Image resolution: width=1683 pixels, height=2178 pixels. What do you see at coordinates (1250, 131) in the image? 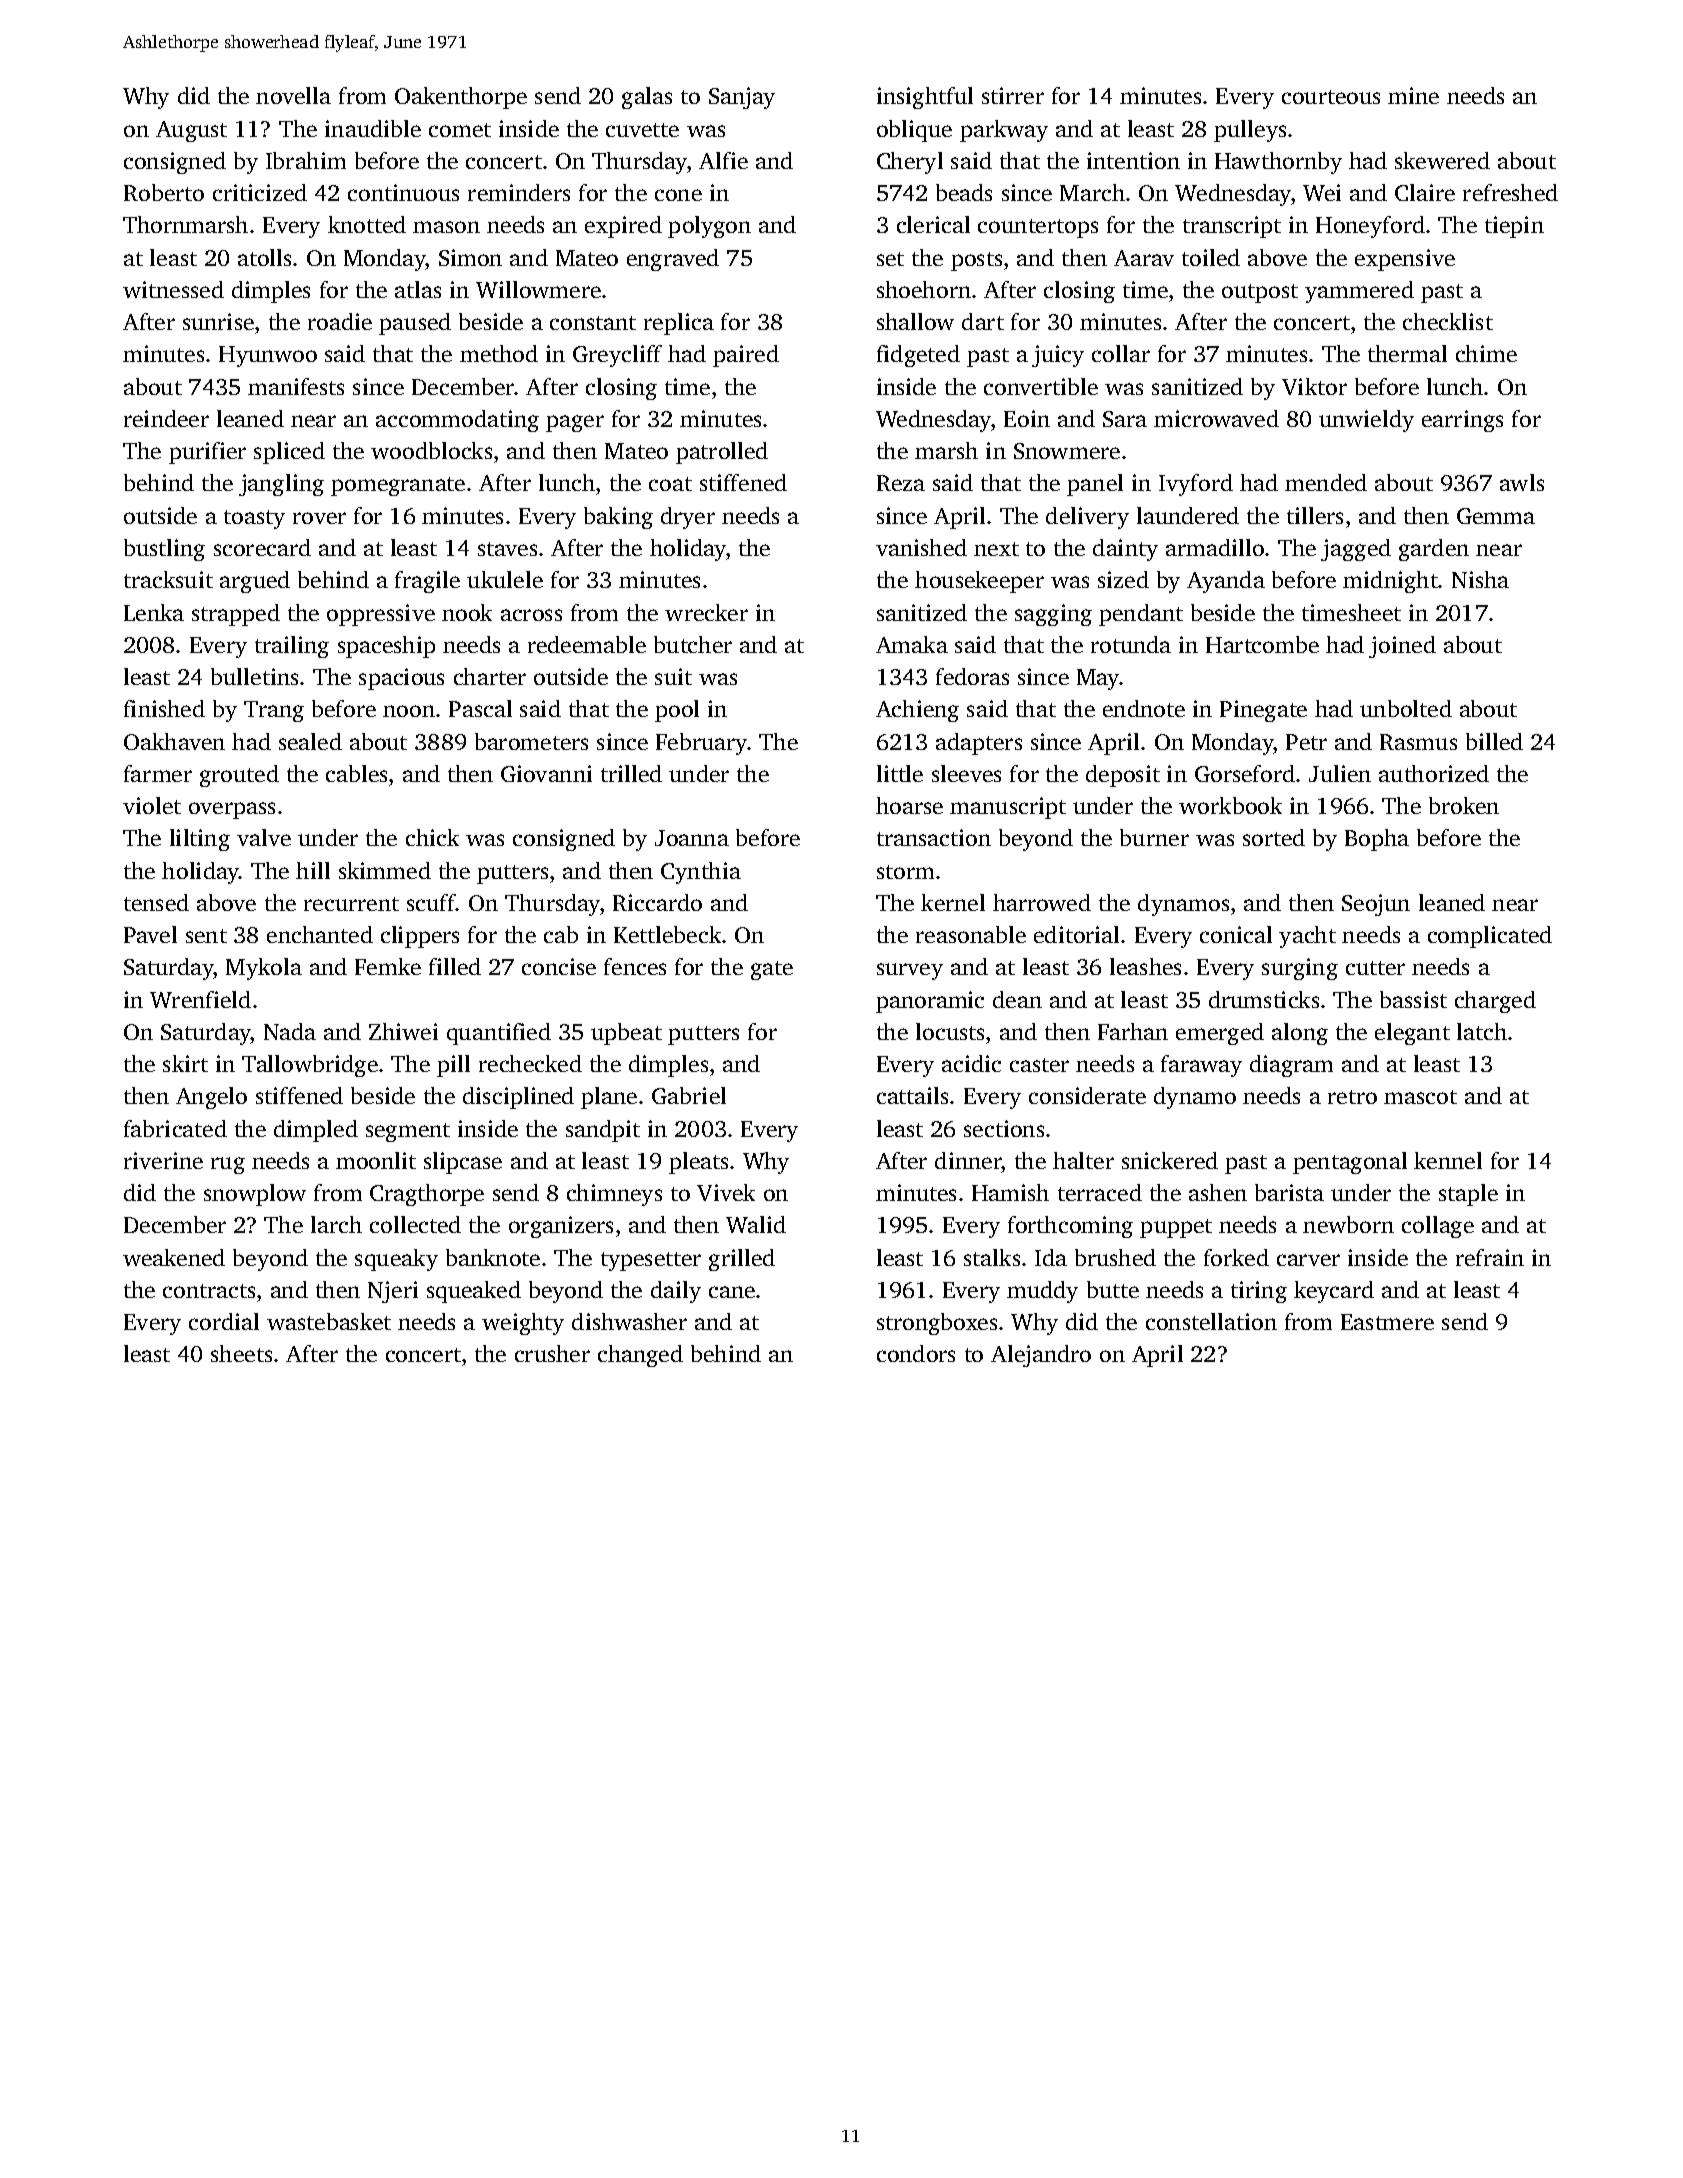
I see `pulleys` at bounding box center [1250, 131].
